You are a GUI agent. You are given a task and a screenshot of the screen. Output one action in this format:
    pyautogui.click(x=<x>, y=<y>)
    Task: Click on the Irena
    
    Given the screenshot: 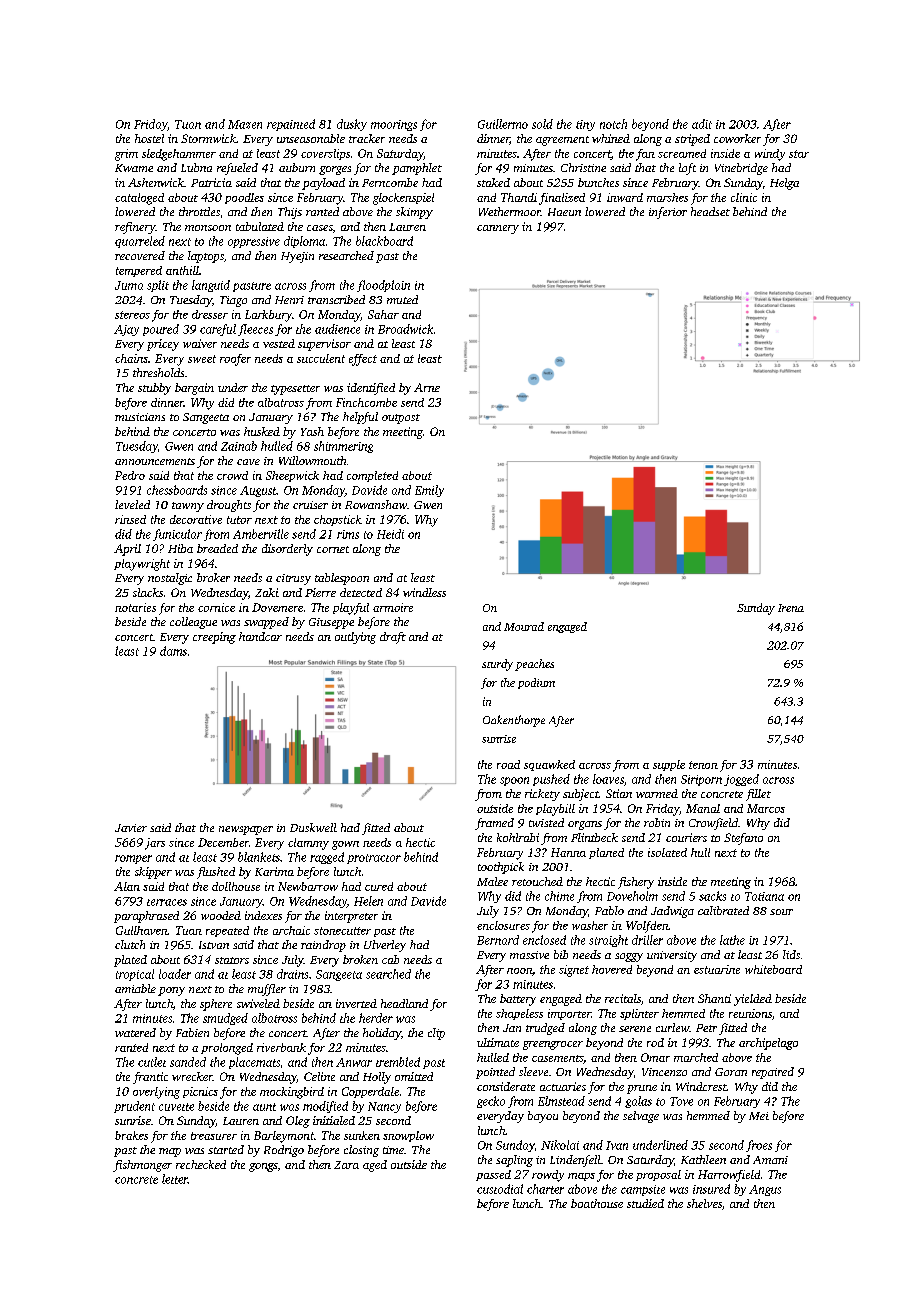 What is the action you would take?
    pyautogui.click(x=791, y=608)
